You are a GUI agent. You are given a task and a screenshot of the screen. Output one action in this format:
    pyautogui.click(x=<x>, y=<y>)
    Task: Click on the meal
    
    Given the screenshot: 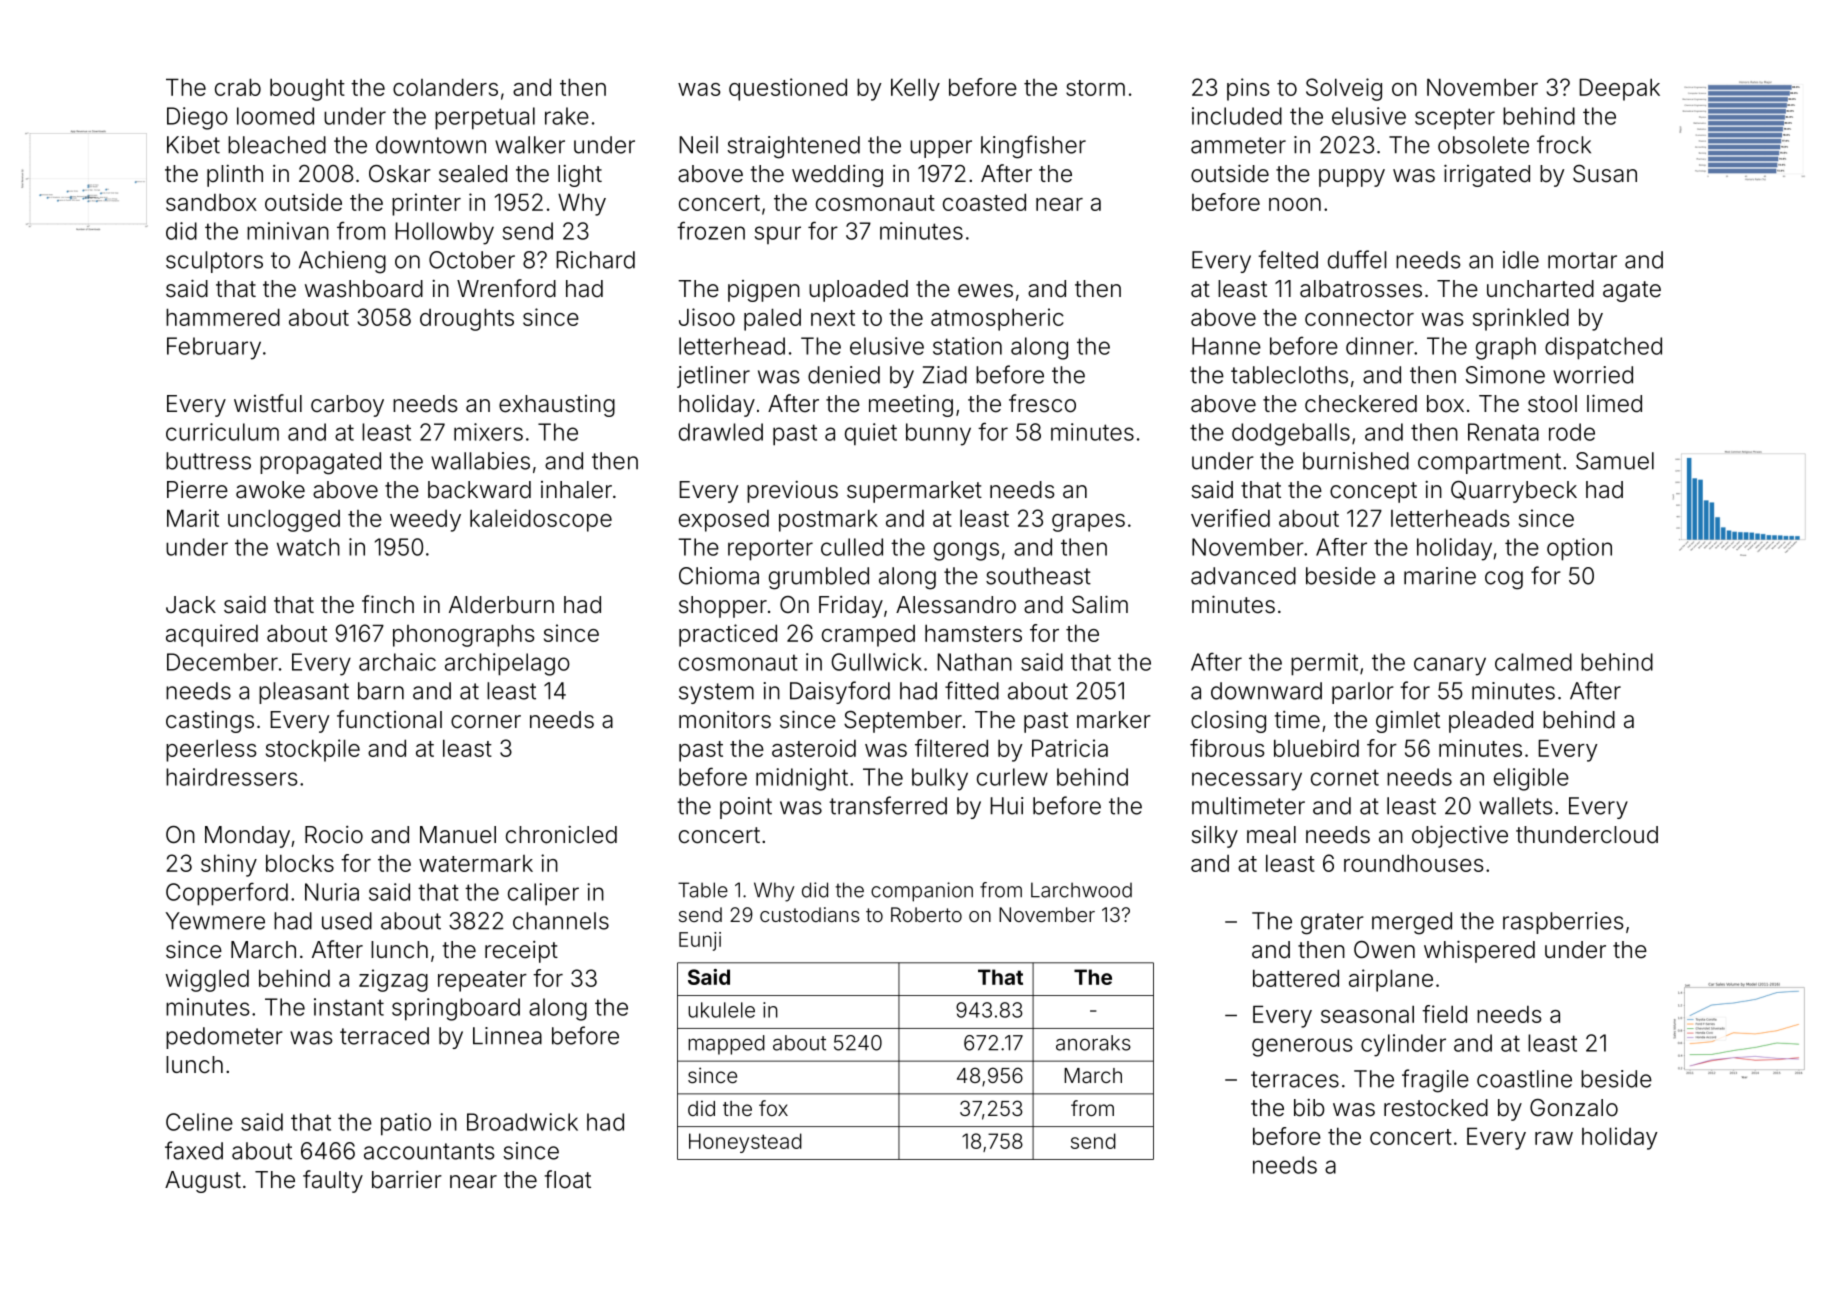 What is the action you would take?
    pyautogui.click(x=1271, y=835)
